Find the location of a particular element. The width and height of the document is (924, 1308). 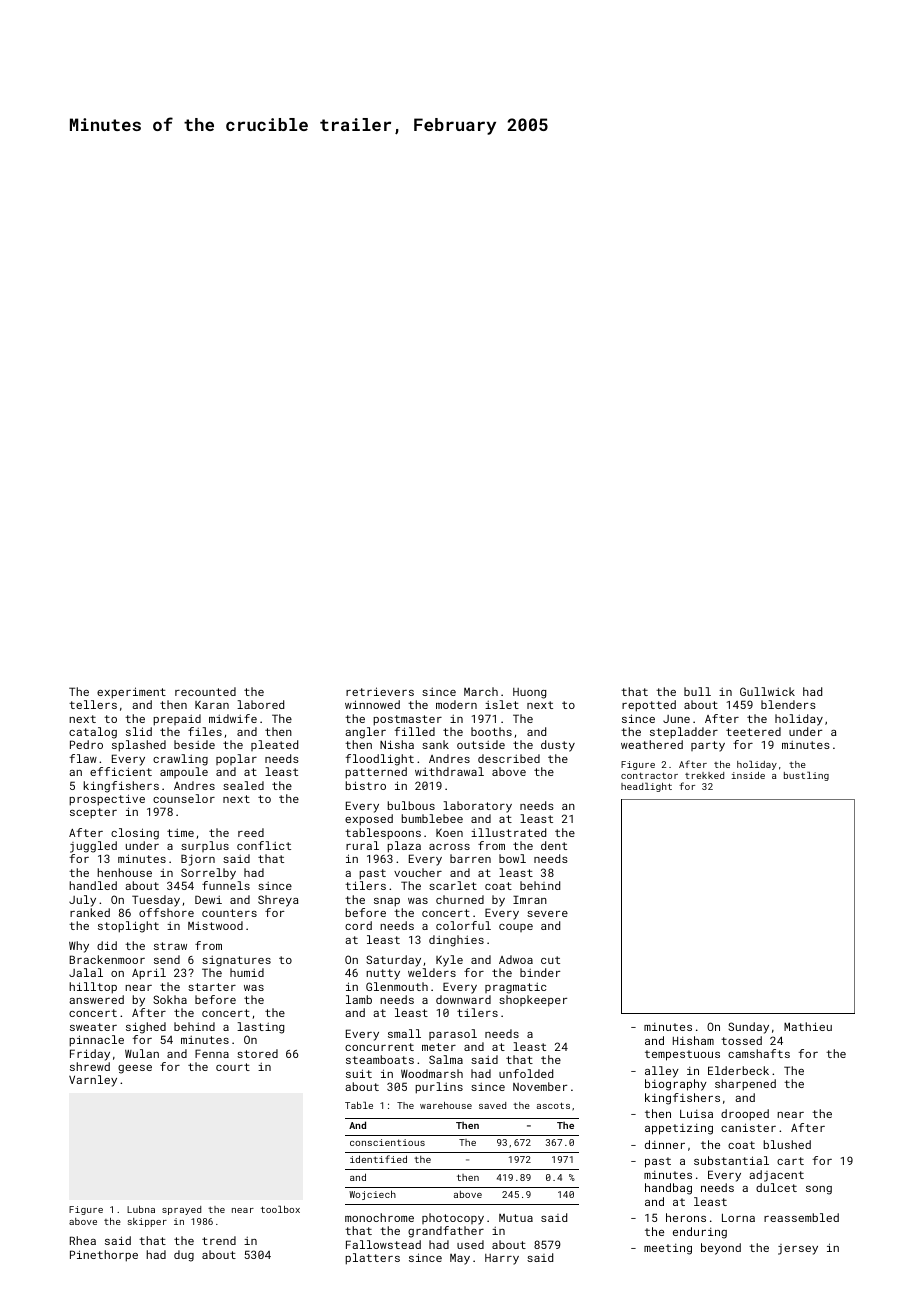

conscientious is located at coordinates (387, 1142).
